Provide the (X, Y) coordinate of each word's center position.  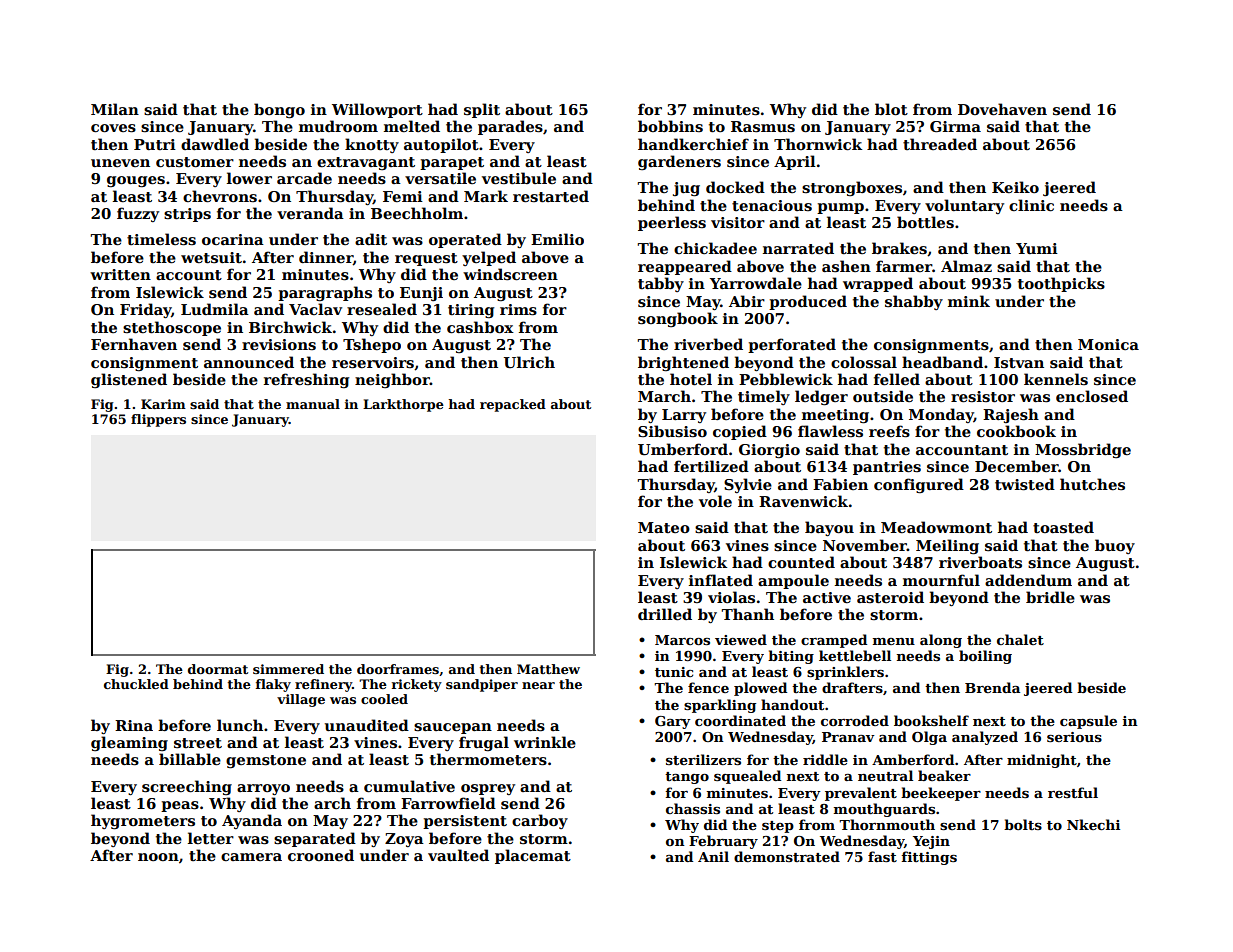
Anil (713, 856)
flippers (158, 420)
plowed (760, 689)
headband (942, 362)
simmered (288, 669)
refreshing (306, 380)
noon (158, 857)
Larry (684, 416)
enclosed (1092, 396)
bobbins (670, 126)
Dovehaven (1002, 109)
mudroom (338, 126)
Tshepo (372, 345)
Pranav (848, 737)
